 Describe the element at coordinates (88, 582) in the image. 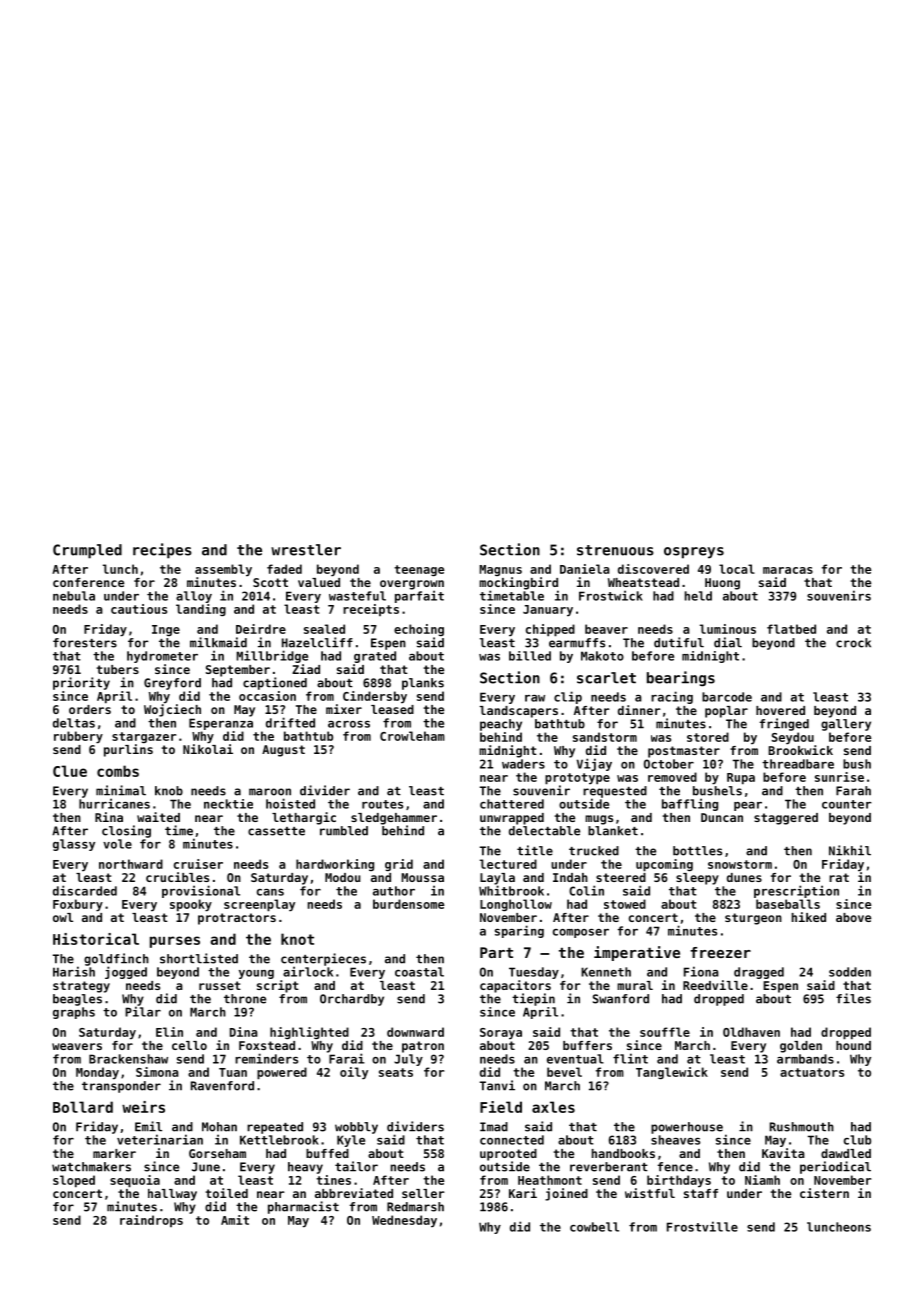

I see `conference` at that location.
